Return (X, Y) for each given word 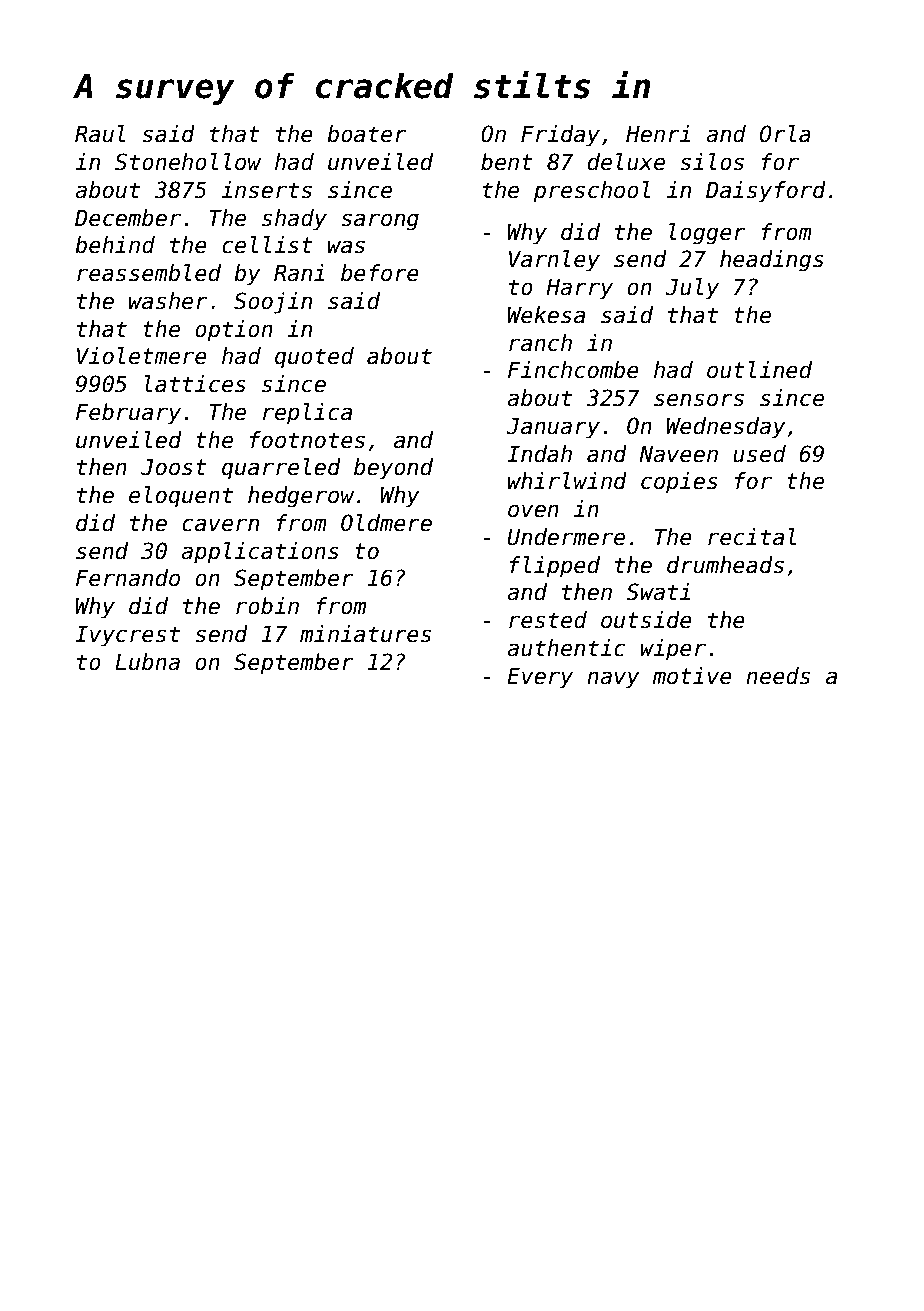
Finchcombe (573, 370)
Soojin (273, 303)
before (380, 273)
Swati (658, 592)
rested (548, 620)
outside (646, 620)
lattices (195, 384)
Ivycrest (127, 636)
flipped (555, 567)
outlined (759, 370)
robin (267, 606)
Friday (560, 136)
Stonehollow (188, 162)
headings (772, 261)
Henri (658, 134)
